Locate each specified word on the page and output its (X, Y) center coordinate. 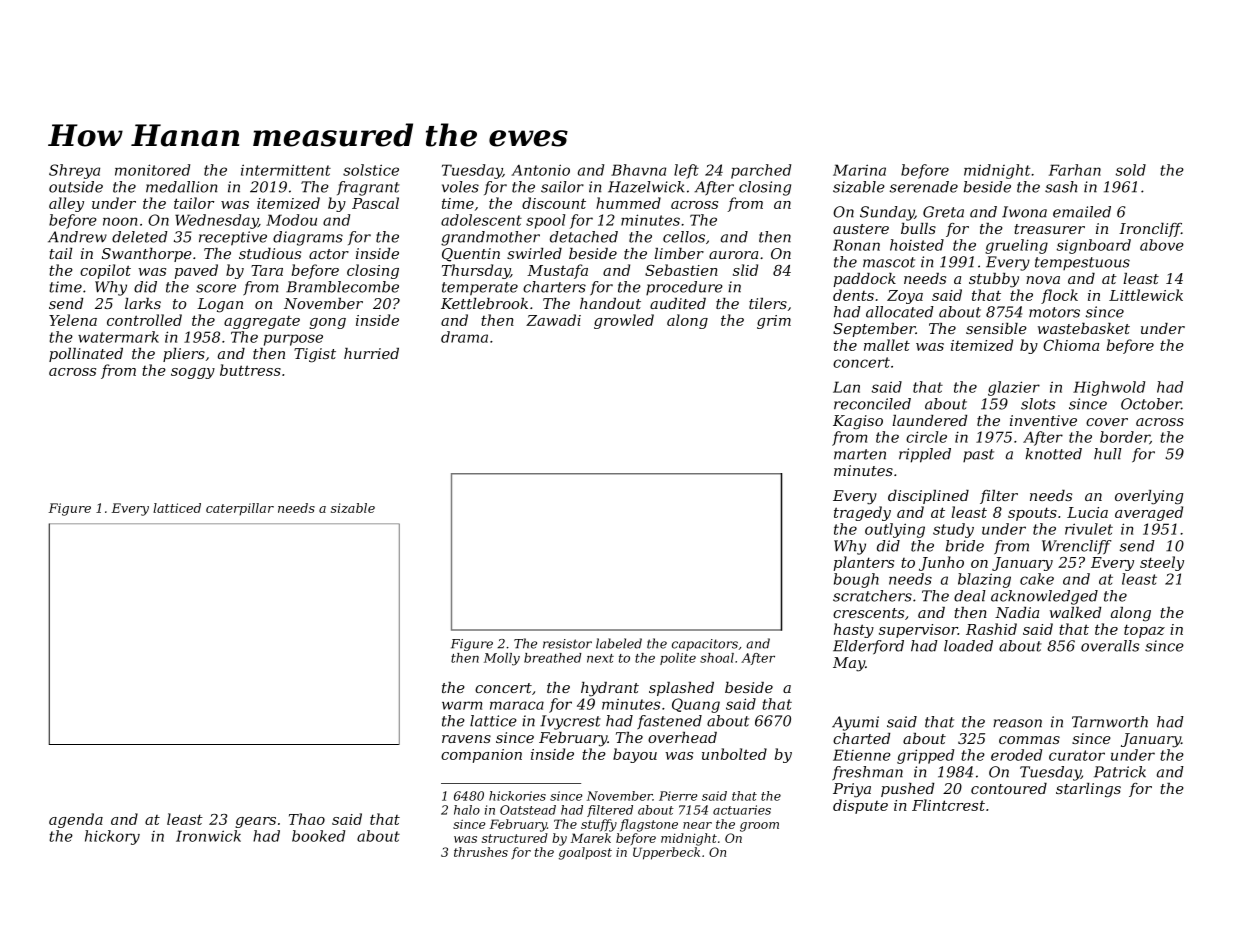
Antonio (540, 170)
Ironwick (208, 836)
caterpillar (240, 509)
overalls (1110, 646)
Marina (859, 170)
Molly (502, 659)
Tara (267, 270)
